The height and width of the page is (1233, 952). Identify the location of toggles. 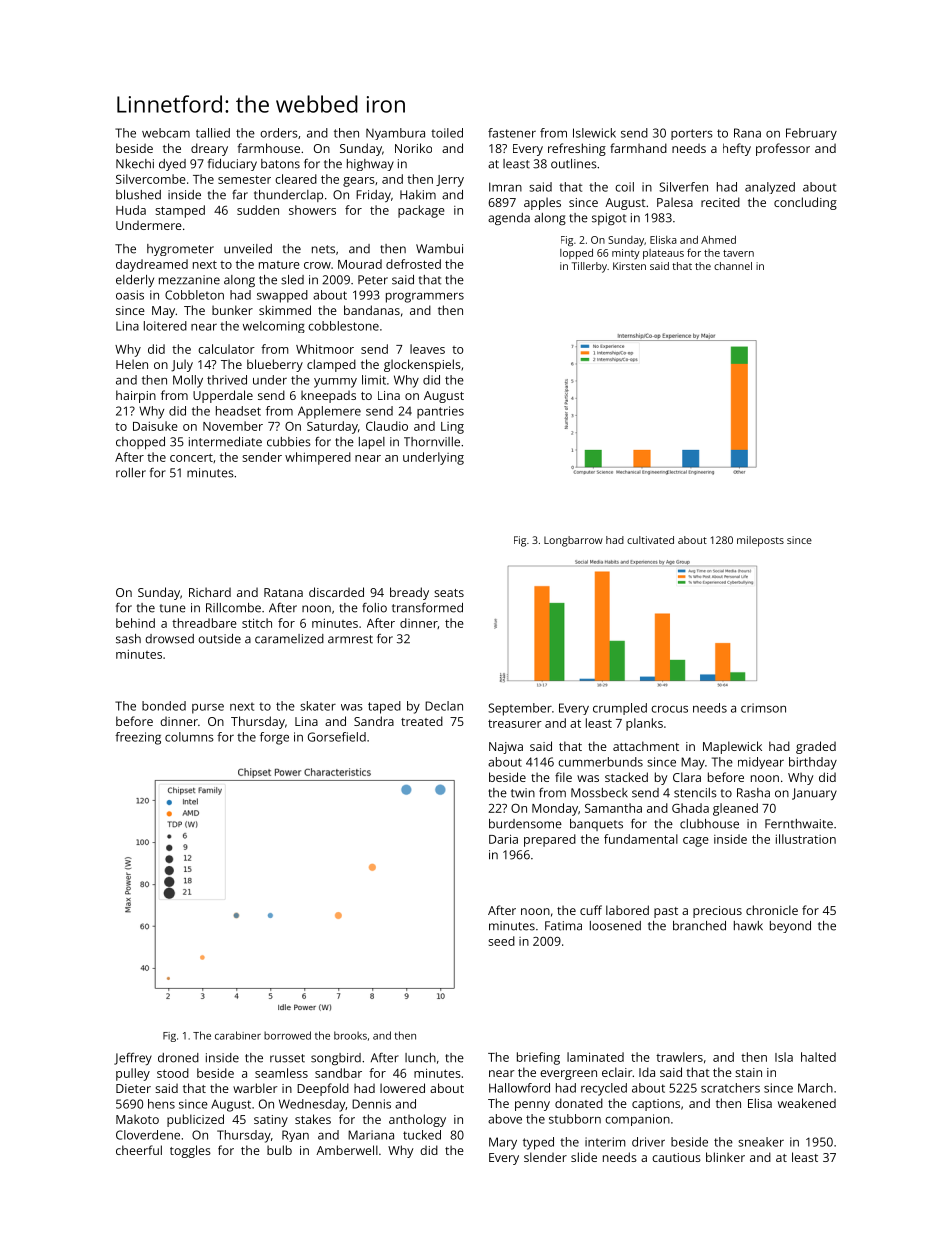
(190, 1151).
